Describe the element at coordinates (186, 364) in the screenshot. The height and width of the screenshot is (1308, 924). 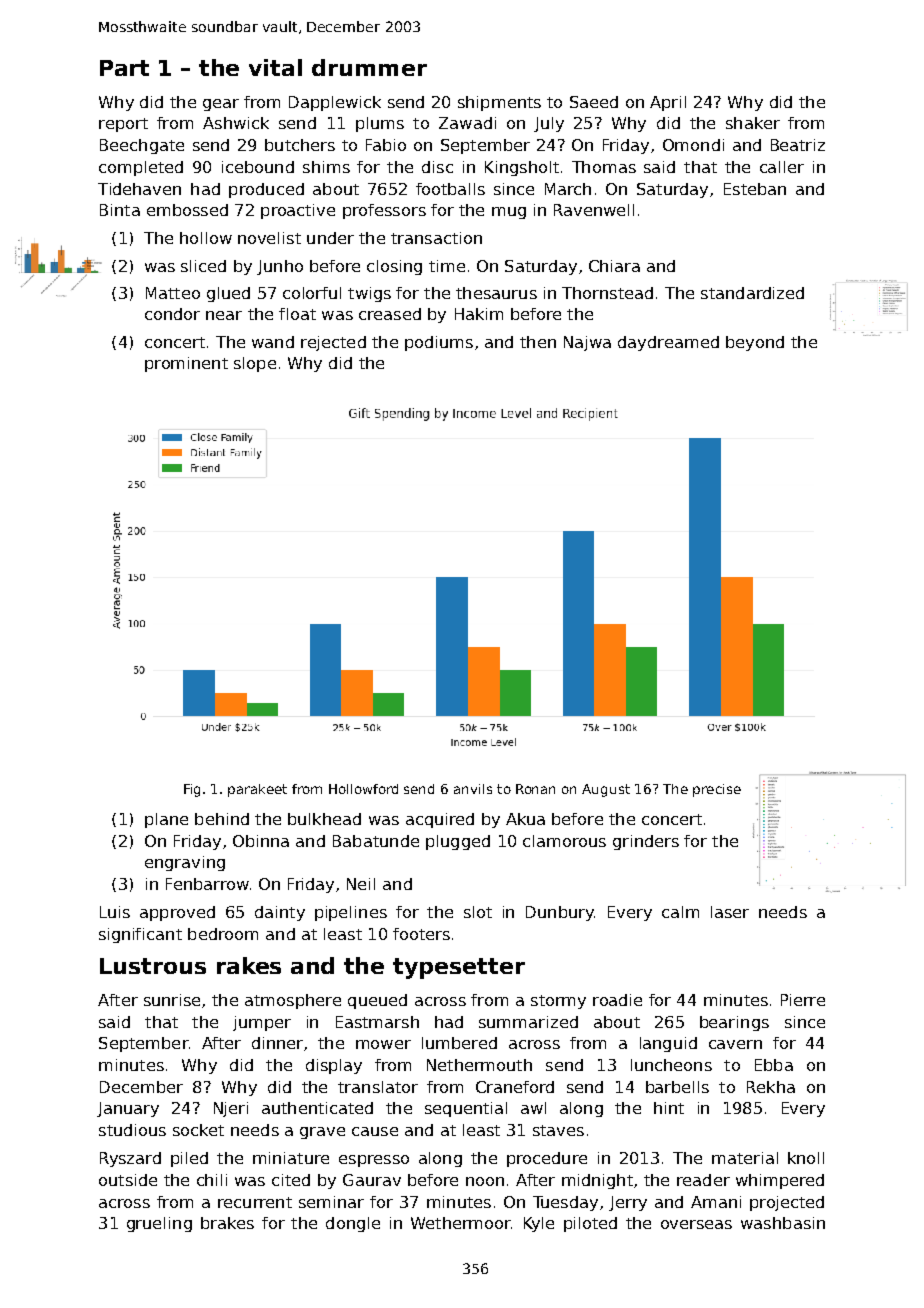
I see `prominent` at that location.
